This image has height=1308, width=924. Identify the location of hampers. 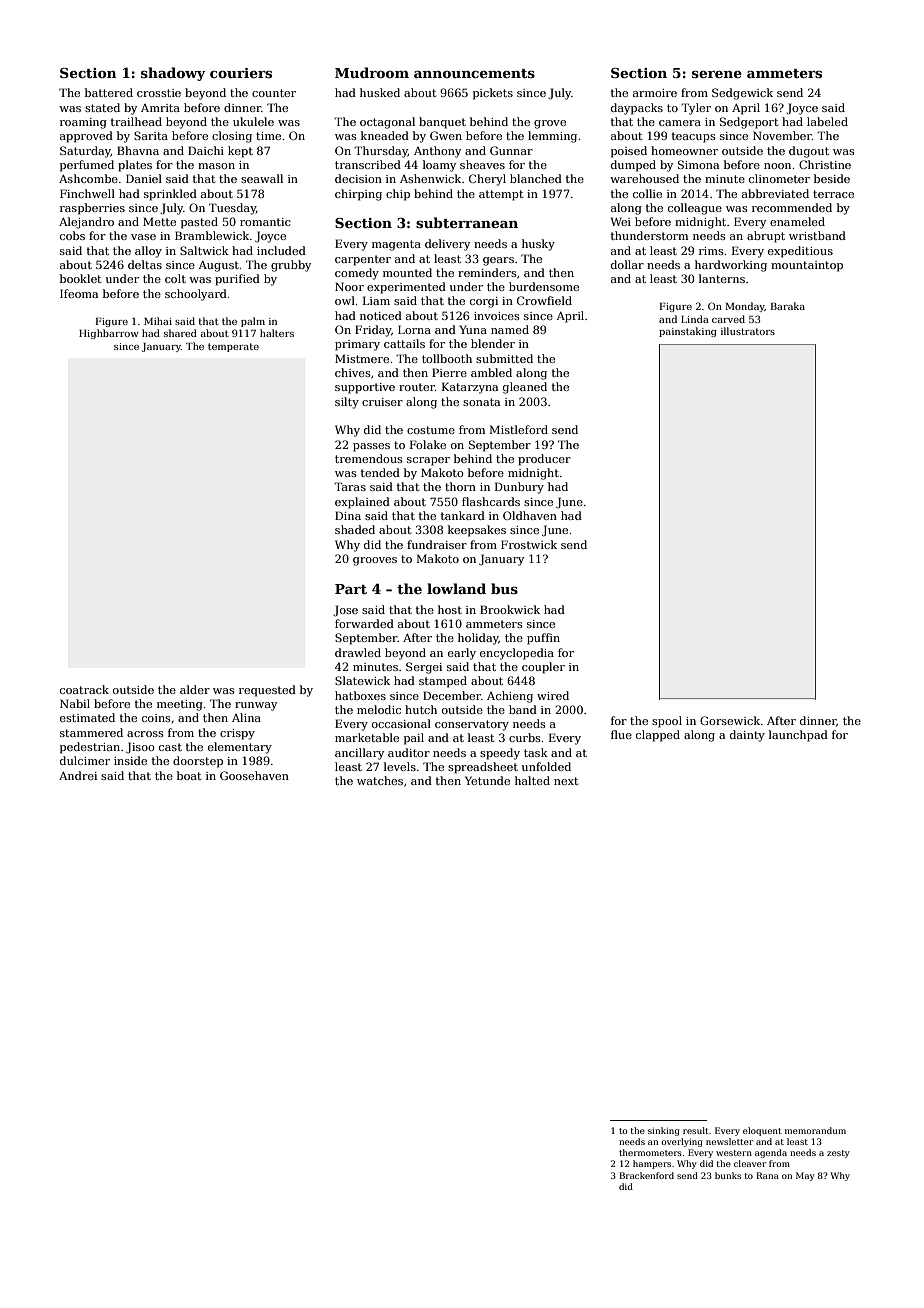
(652, 1164).
